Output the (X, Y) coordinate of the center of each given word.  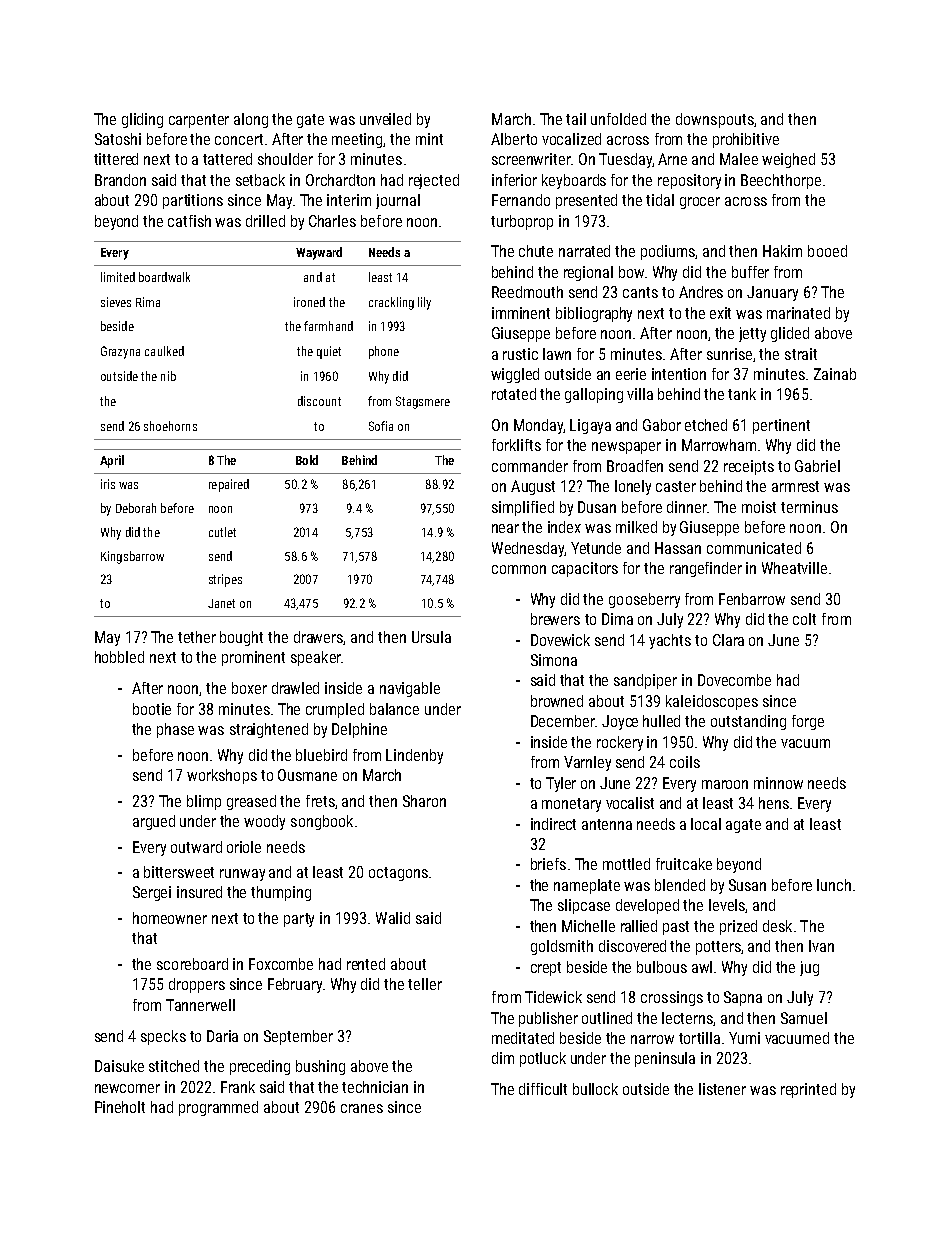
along (251, 120)
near (505, 528)
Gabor (662, 425)
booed (827, 251)
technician (375, 1087)
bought (241, 638)
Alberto (514, 139)
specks (163, 1037)
